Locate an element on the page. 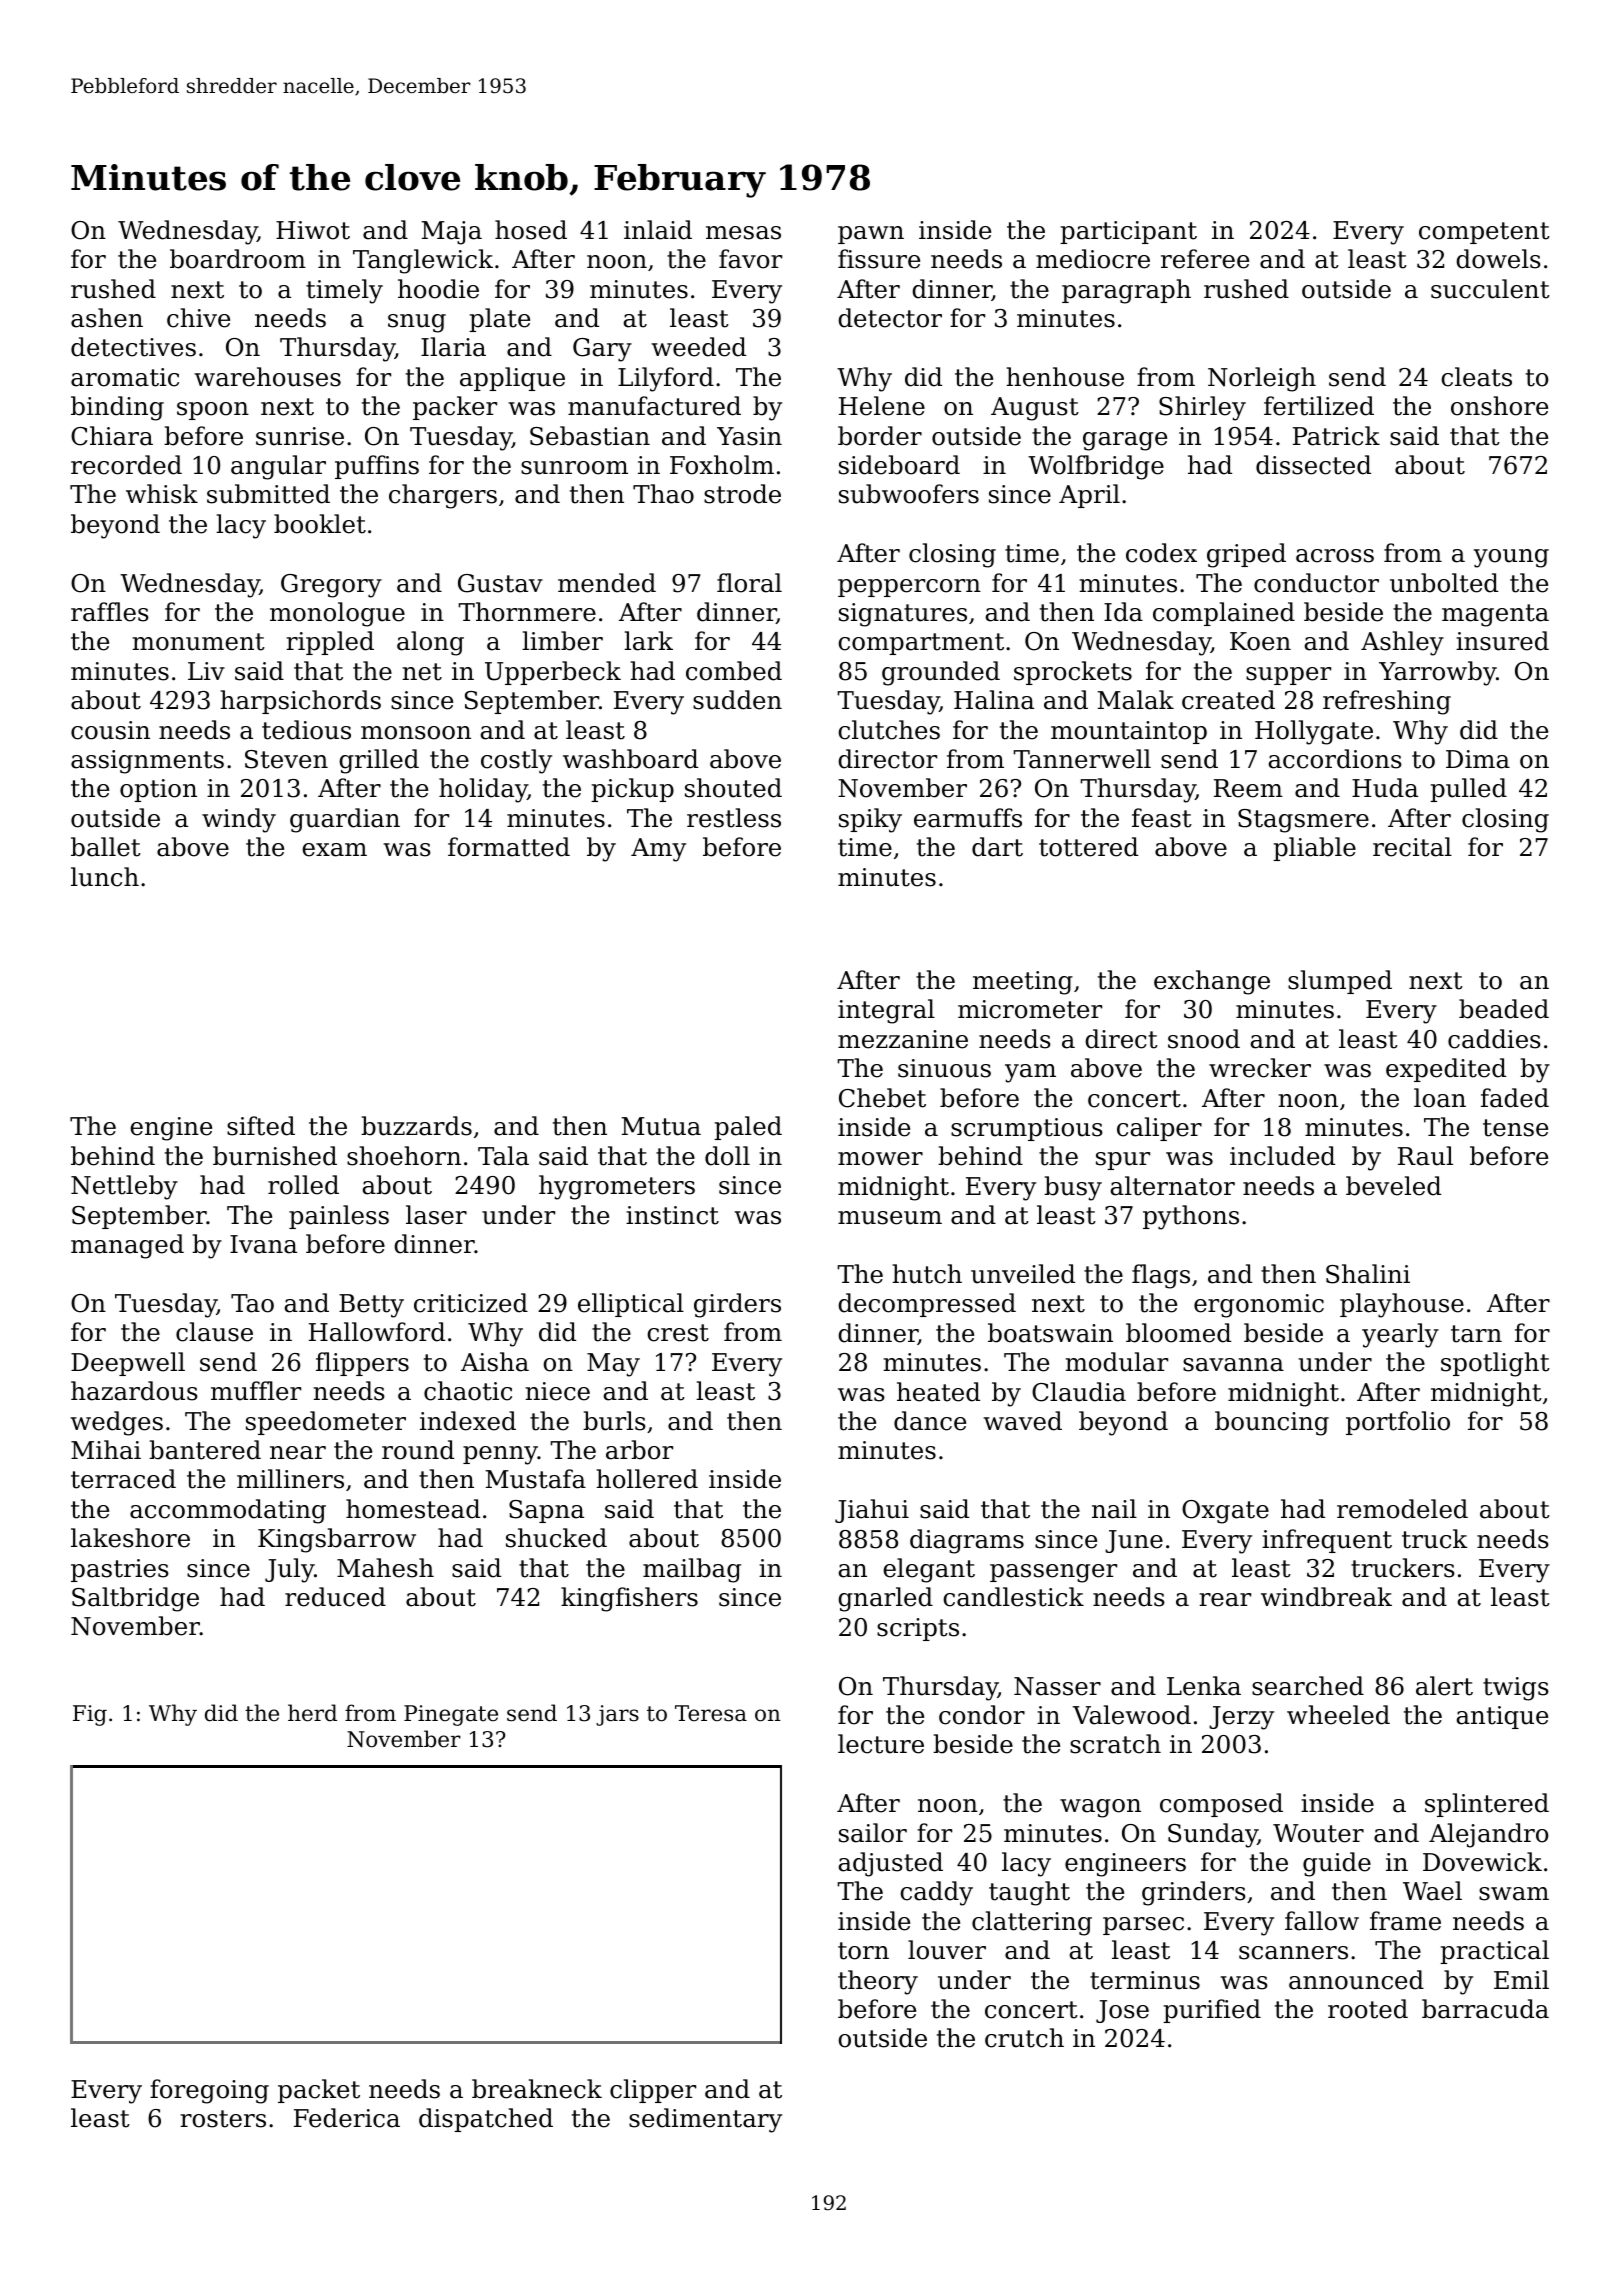 The width and height of the image is (1620, 2292). pickup is located at coordinates (632, 790).
